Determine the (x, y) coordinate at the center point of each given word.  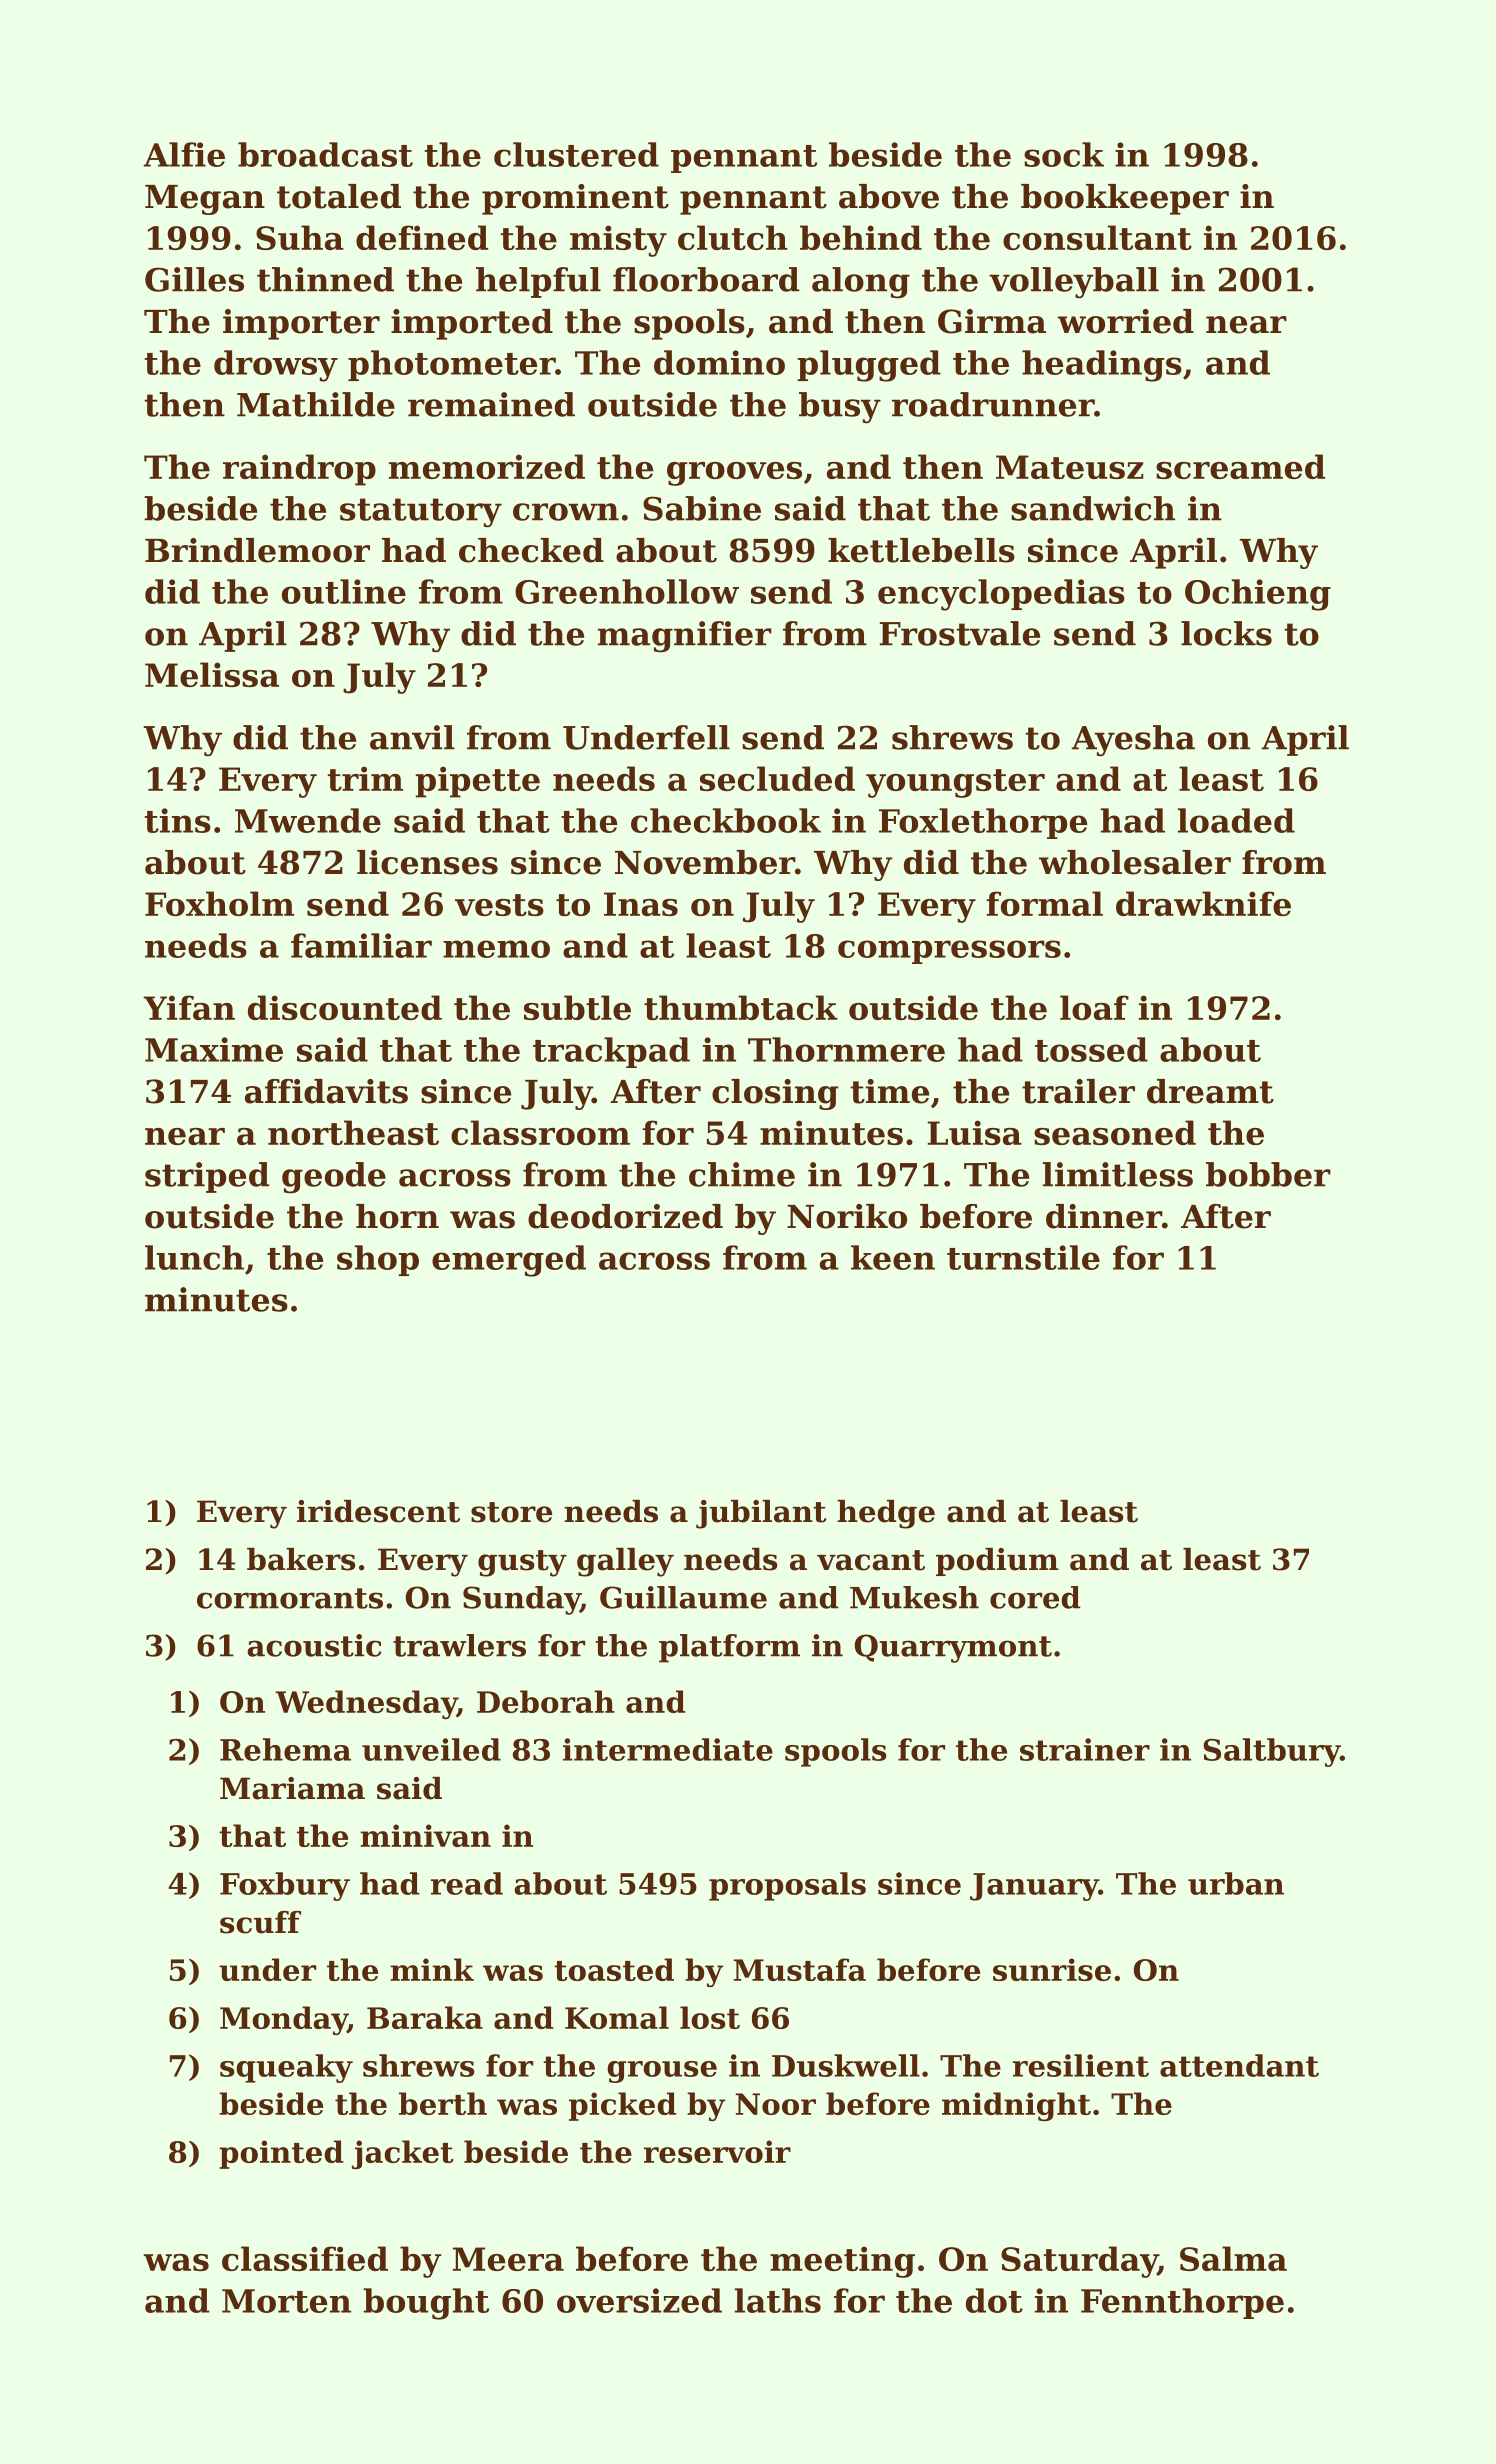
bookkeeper (1125, 199)
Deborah (546, 1701)
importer (301, 324)
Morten (286, 2301)
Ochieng (1258, 595)
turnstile (1023, 1257)
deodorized (625, 1216)
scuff (260, 1922)
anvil (412, 737)
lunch (194, 1257)
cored (1035, 1597)
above (889, 196)
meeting (842, 2262)
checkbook (726, 820)
